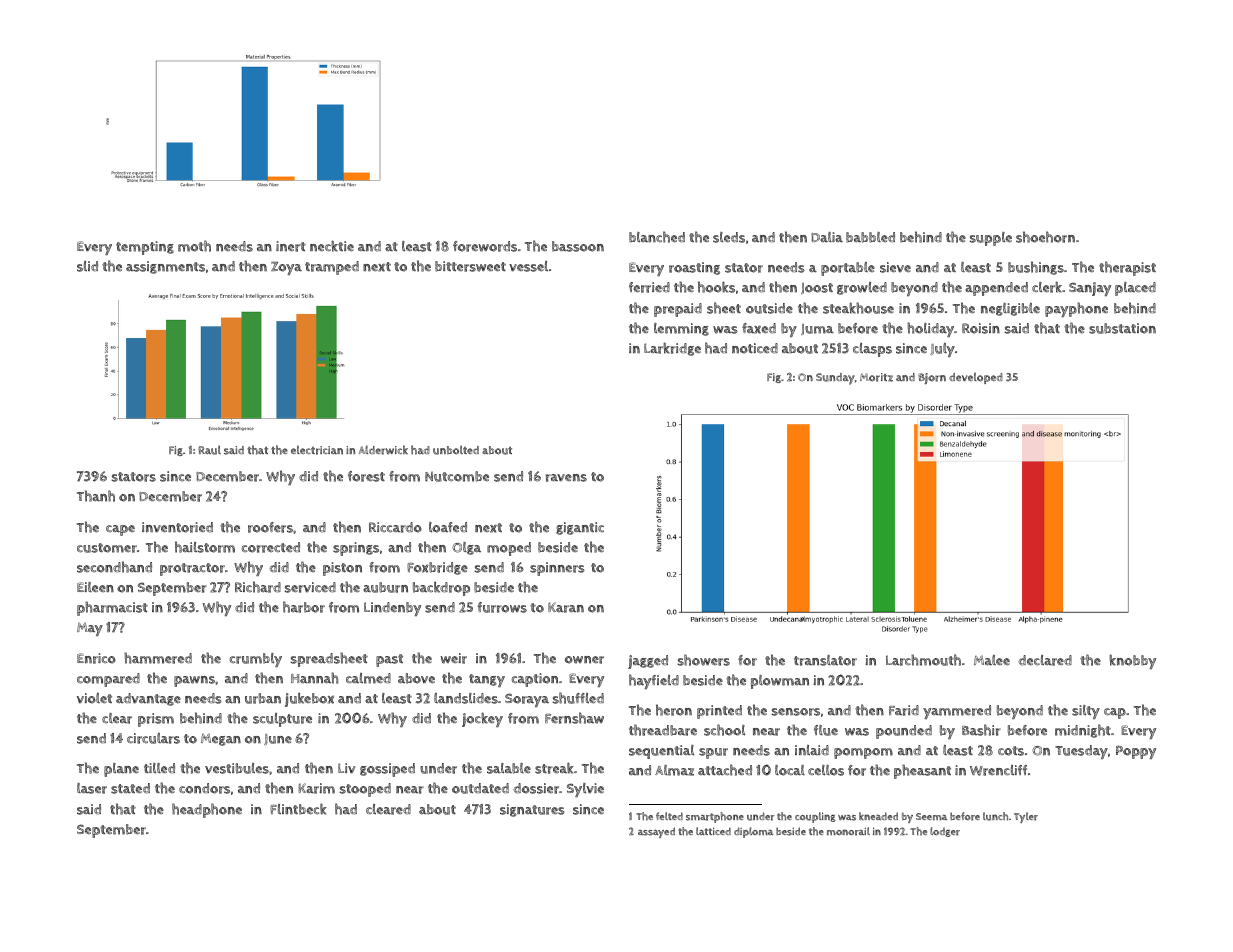 Image resolution: width=1233 pixels, height=952 pixels. Describe the element at coordinates (656, 832) in the screenshot. I see `assayed` at that location.
